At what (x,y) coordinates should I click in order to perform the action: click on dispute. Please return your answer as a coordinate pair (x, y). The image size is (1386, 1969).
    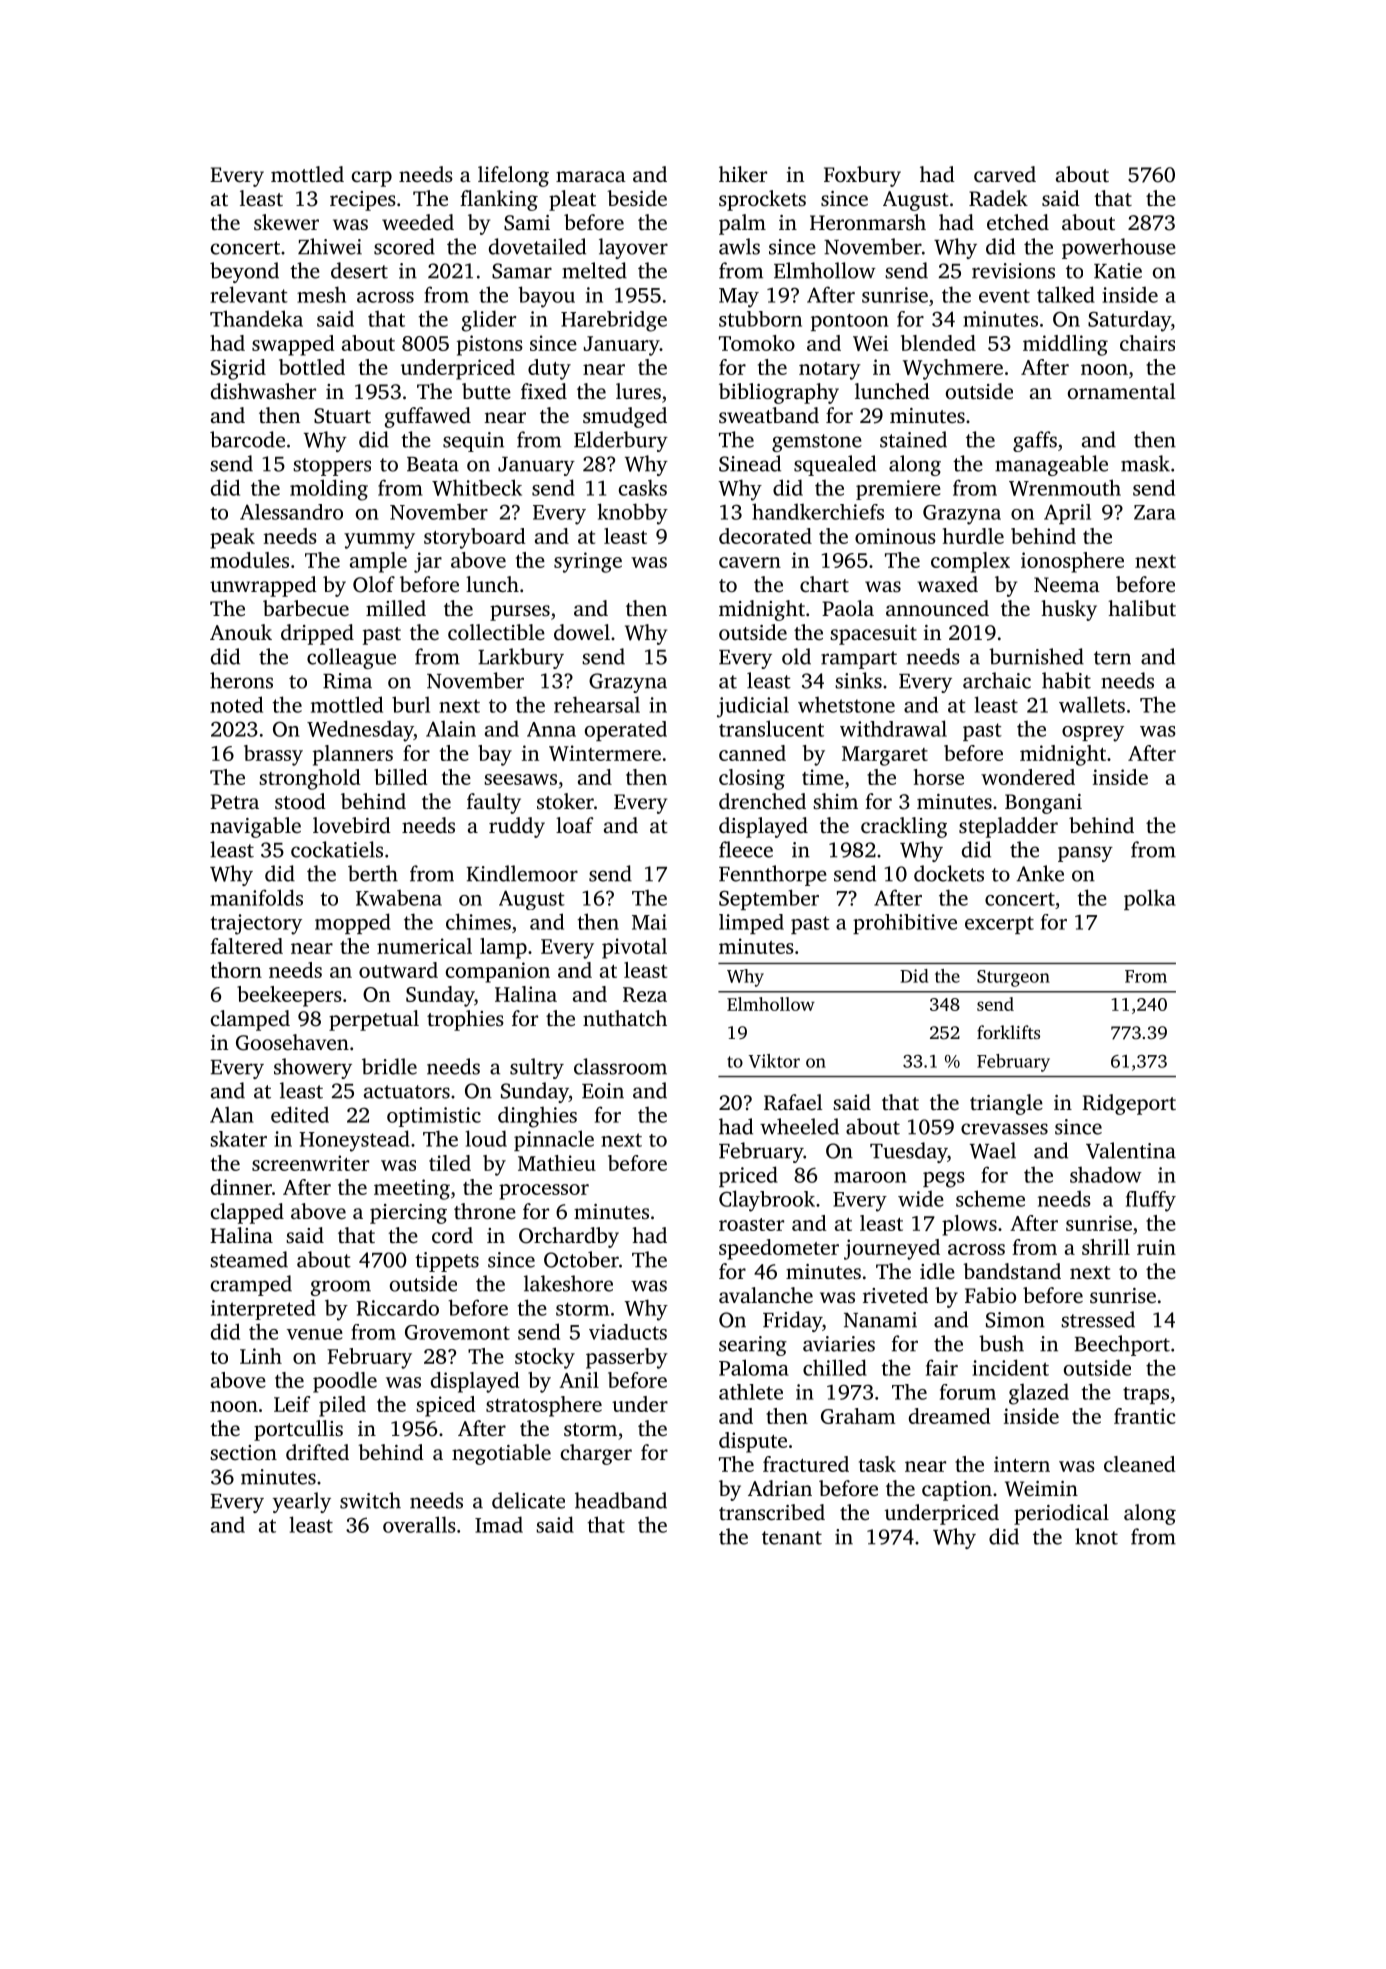
    Looking at the image, I should click on (753, 1442).
